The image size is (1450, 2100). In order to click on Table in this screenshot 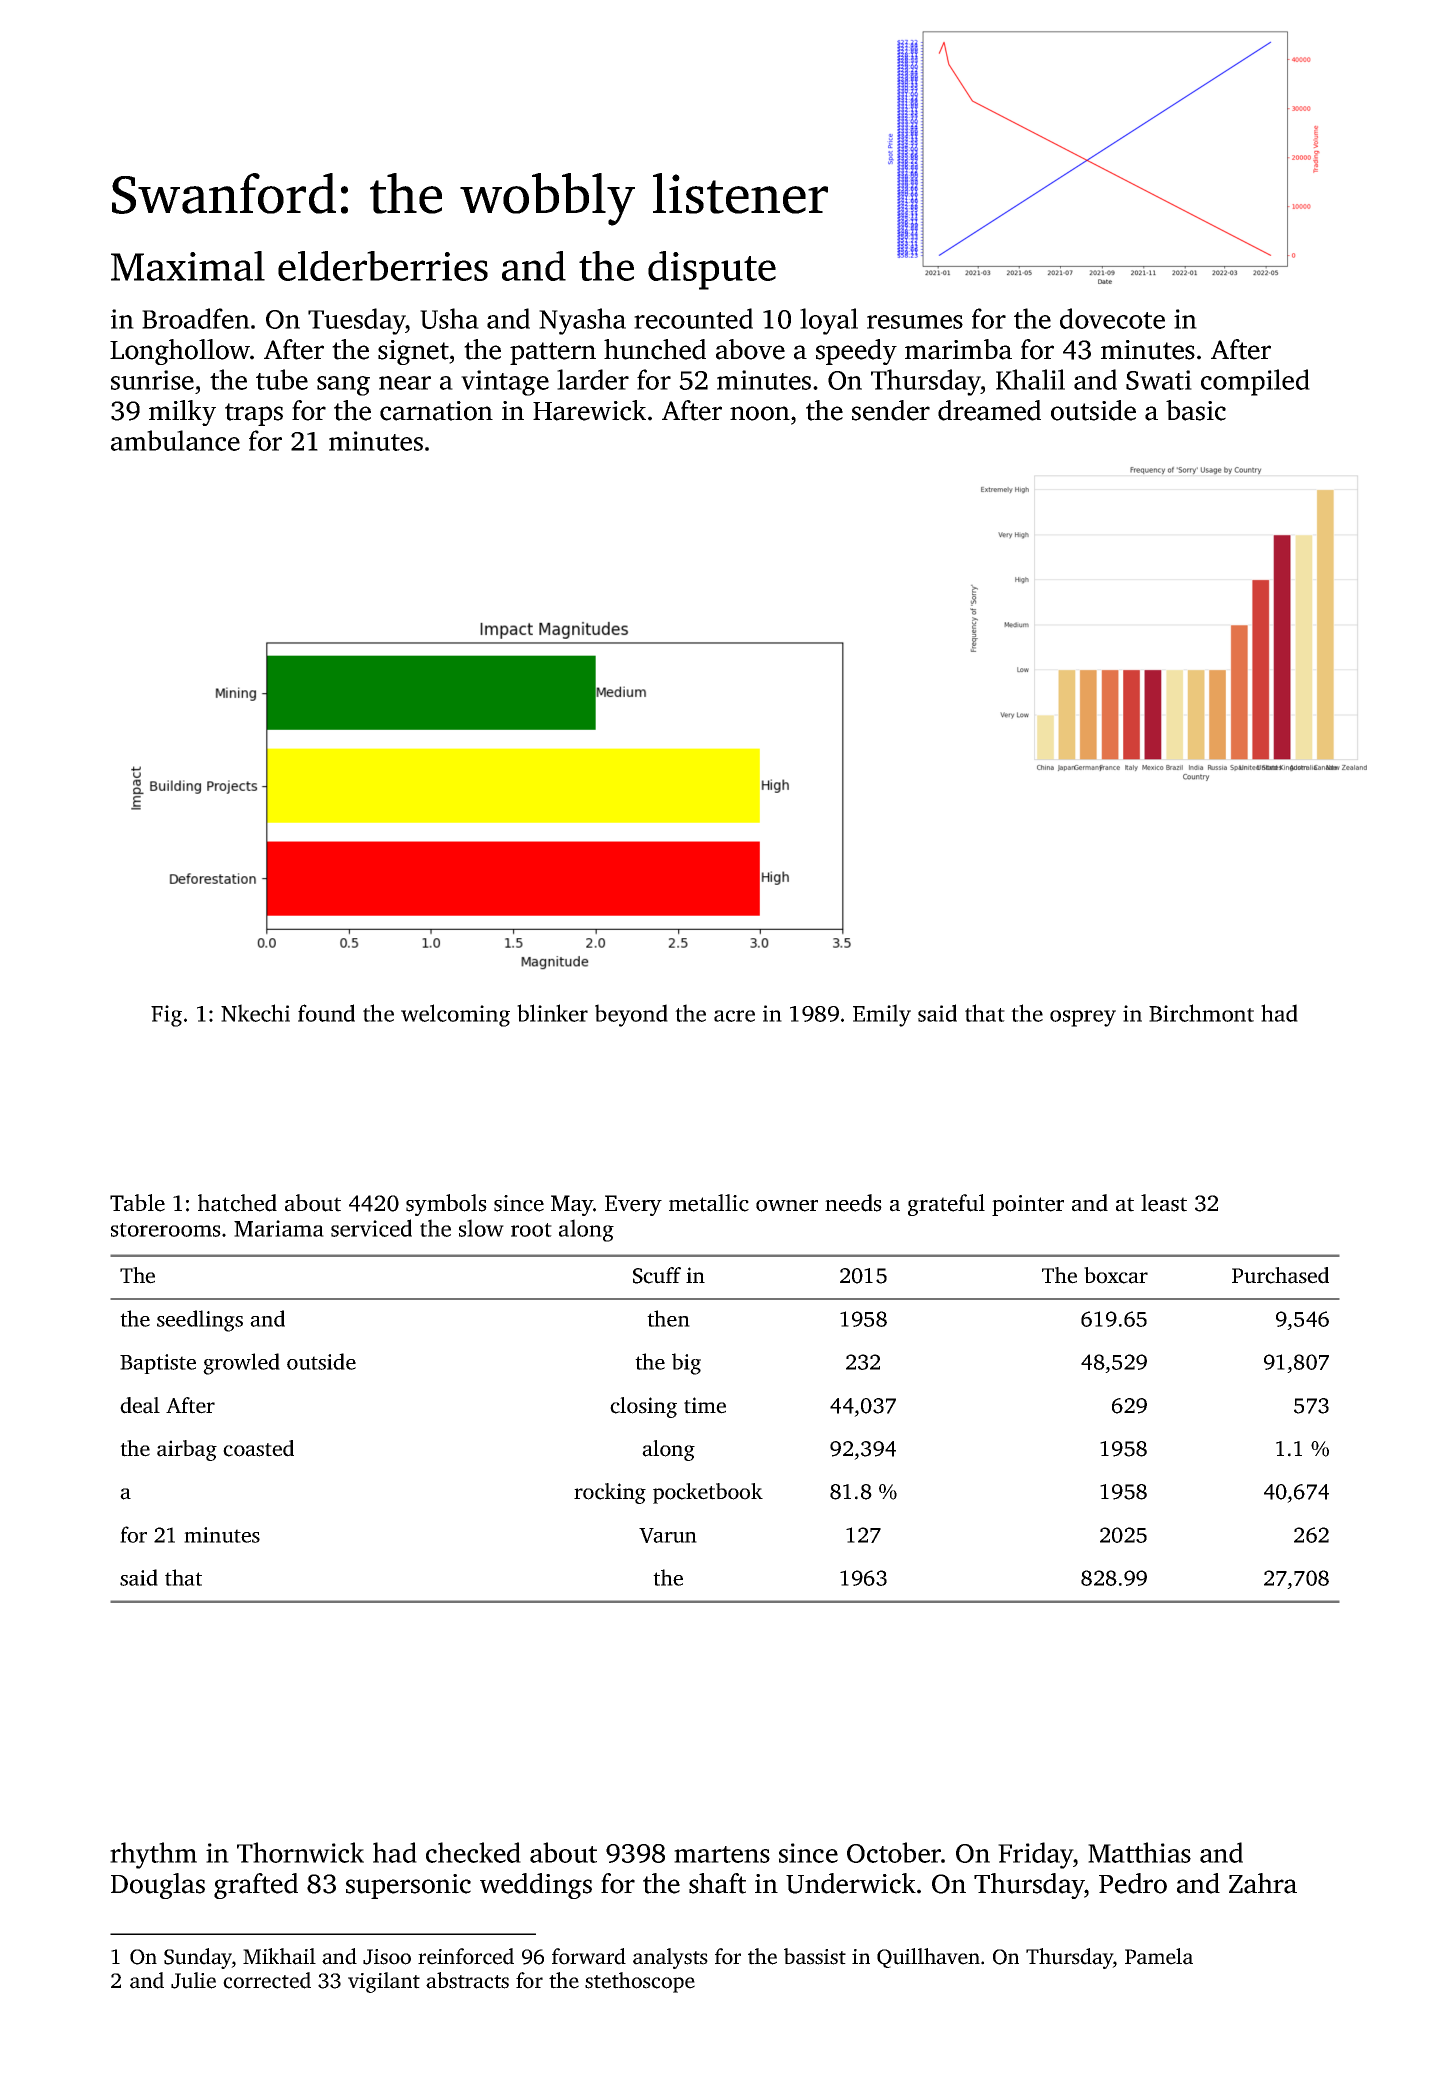, I will do `click(137, 1203)`.
